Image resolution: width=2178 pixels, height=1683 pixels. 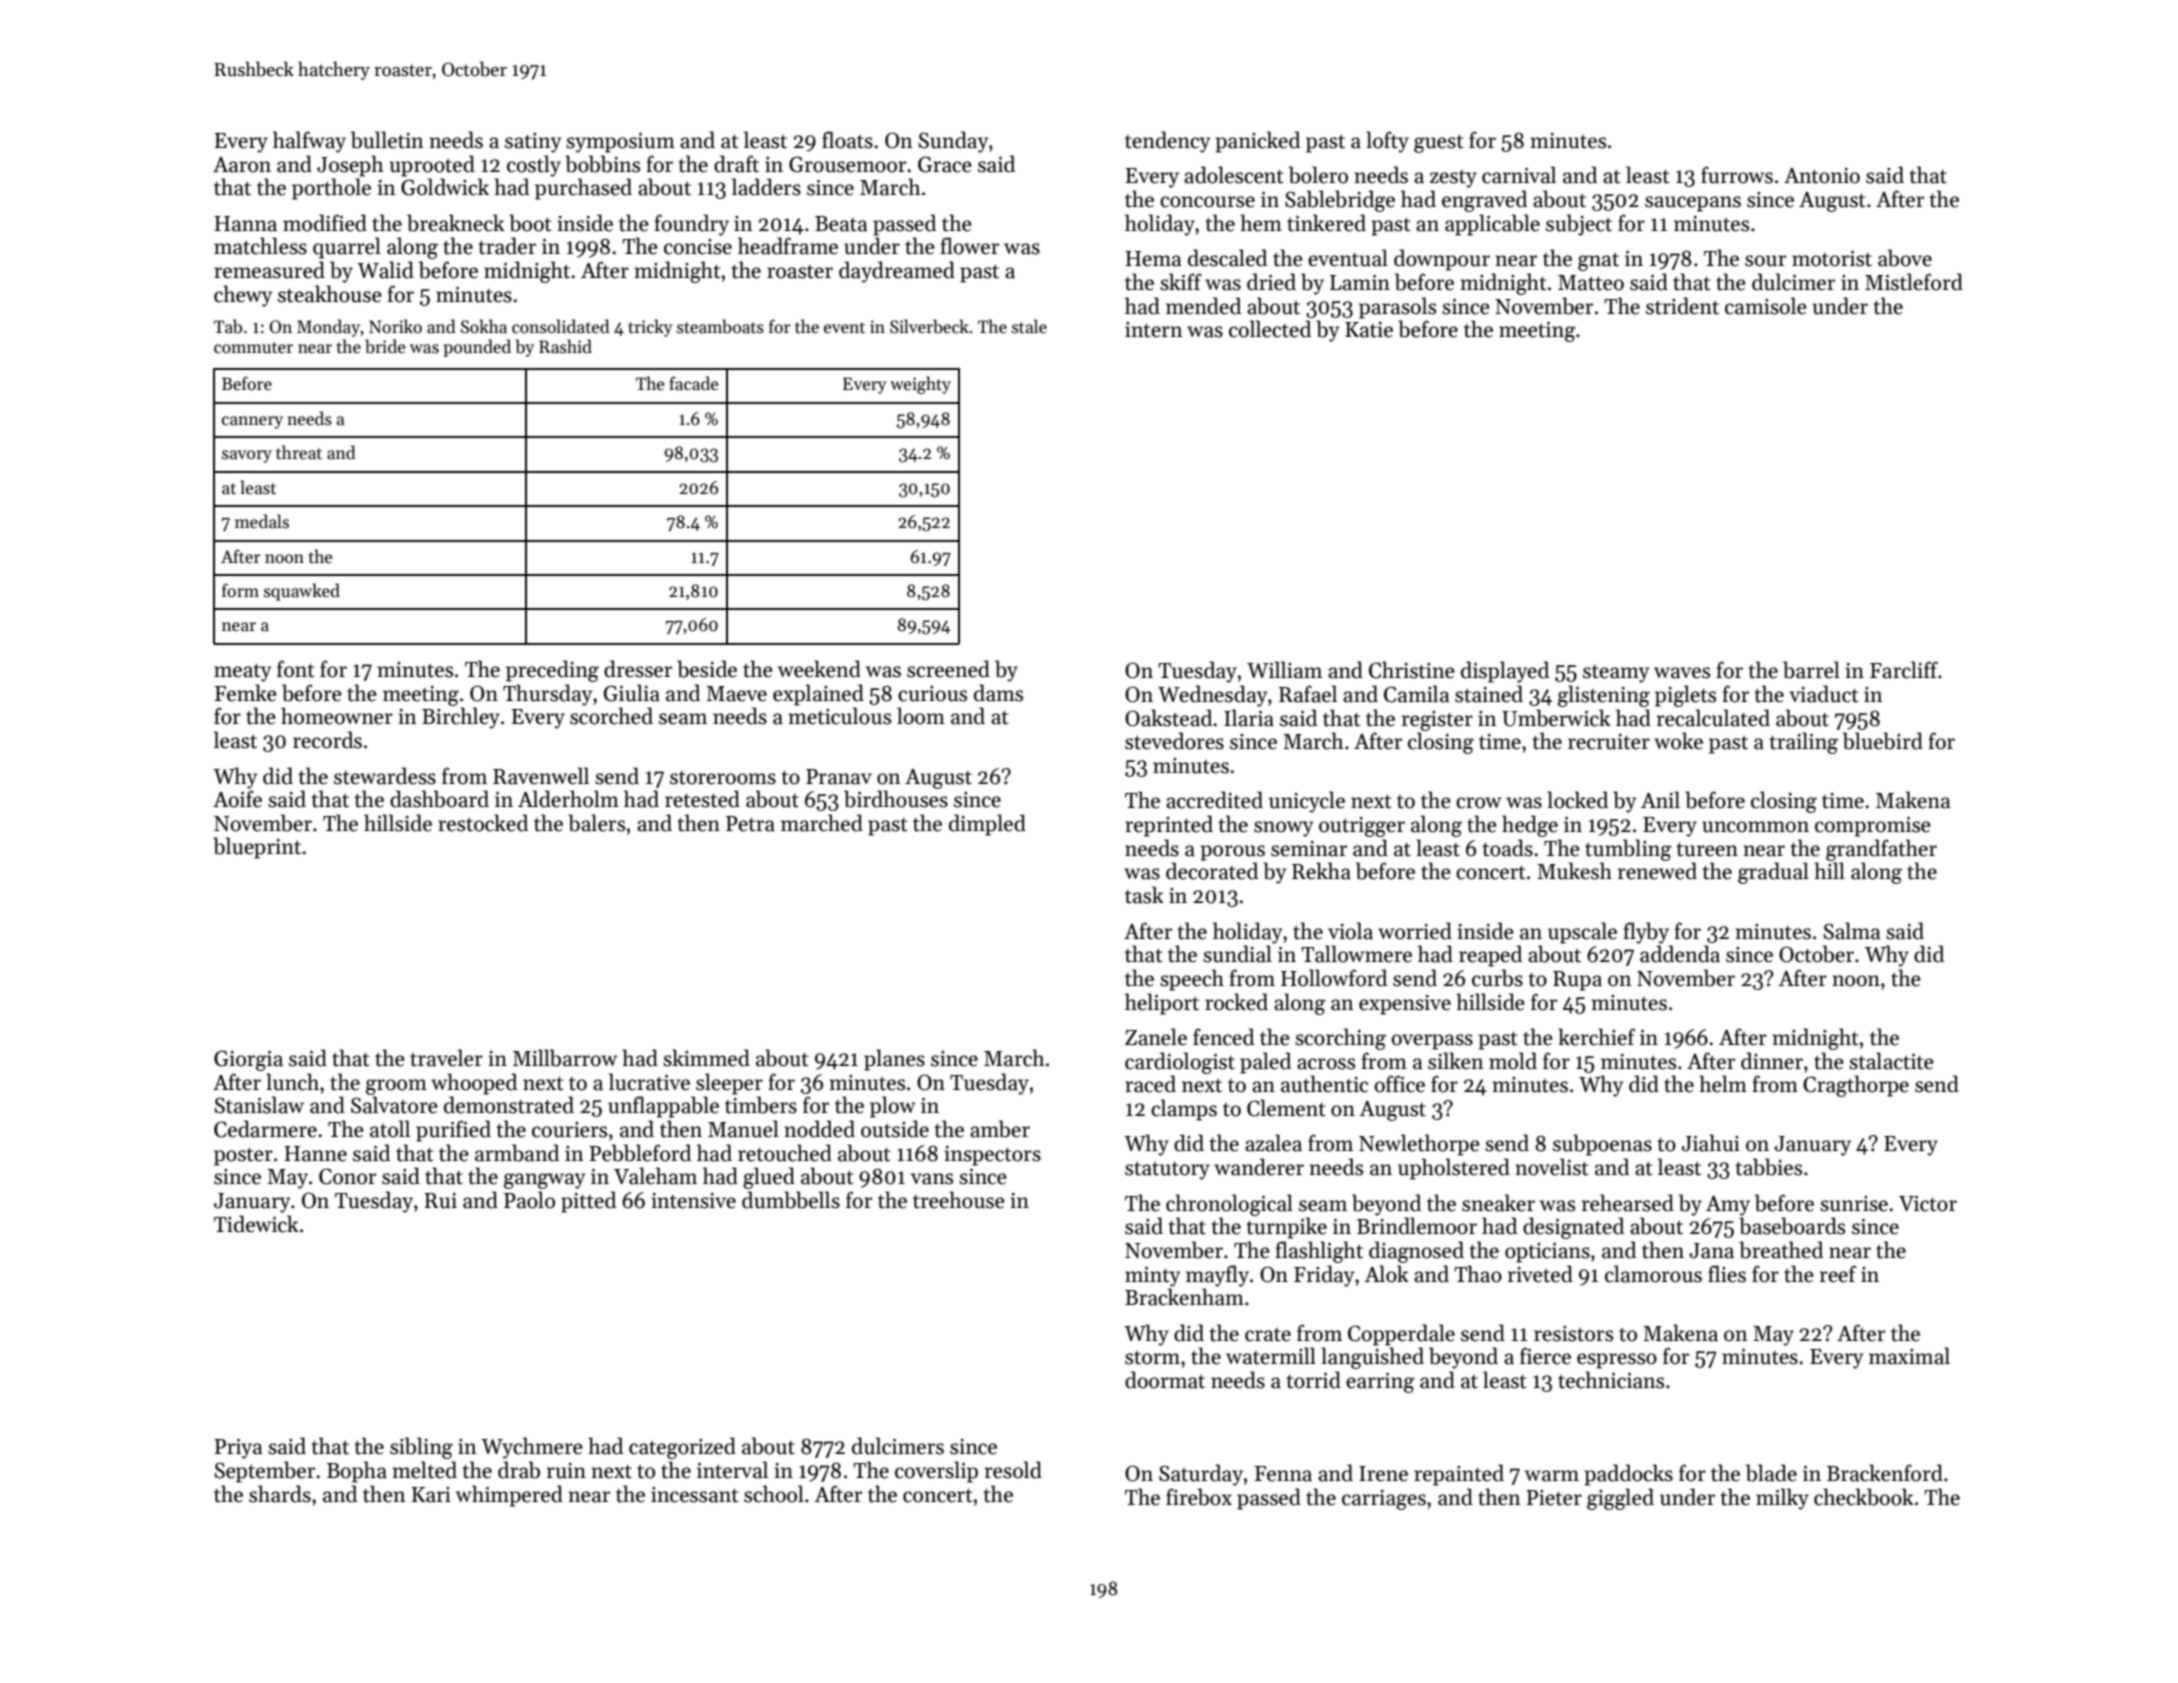 What do you see at coordinates (1319, 1252) in the screenshot?
I see `flashlight` at bounding box center [1319, 1252].
